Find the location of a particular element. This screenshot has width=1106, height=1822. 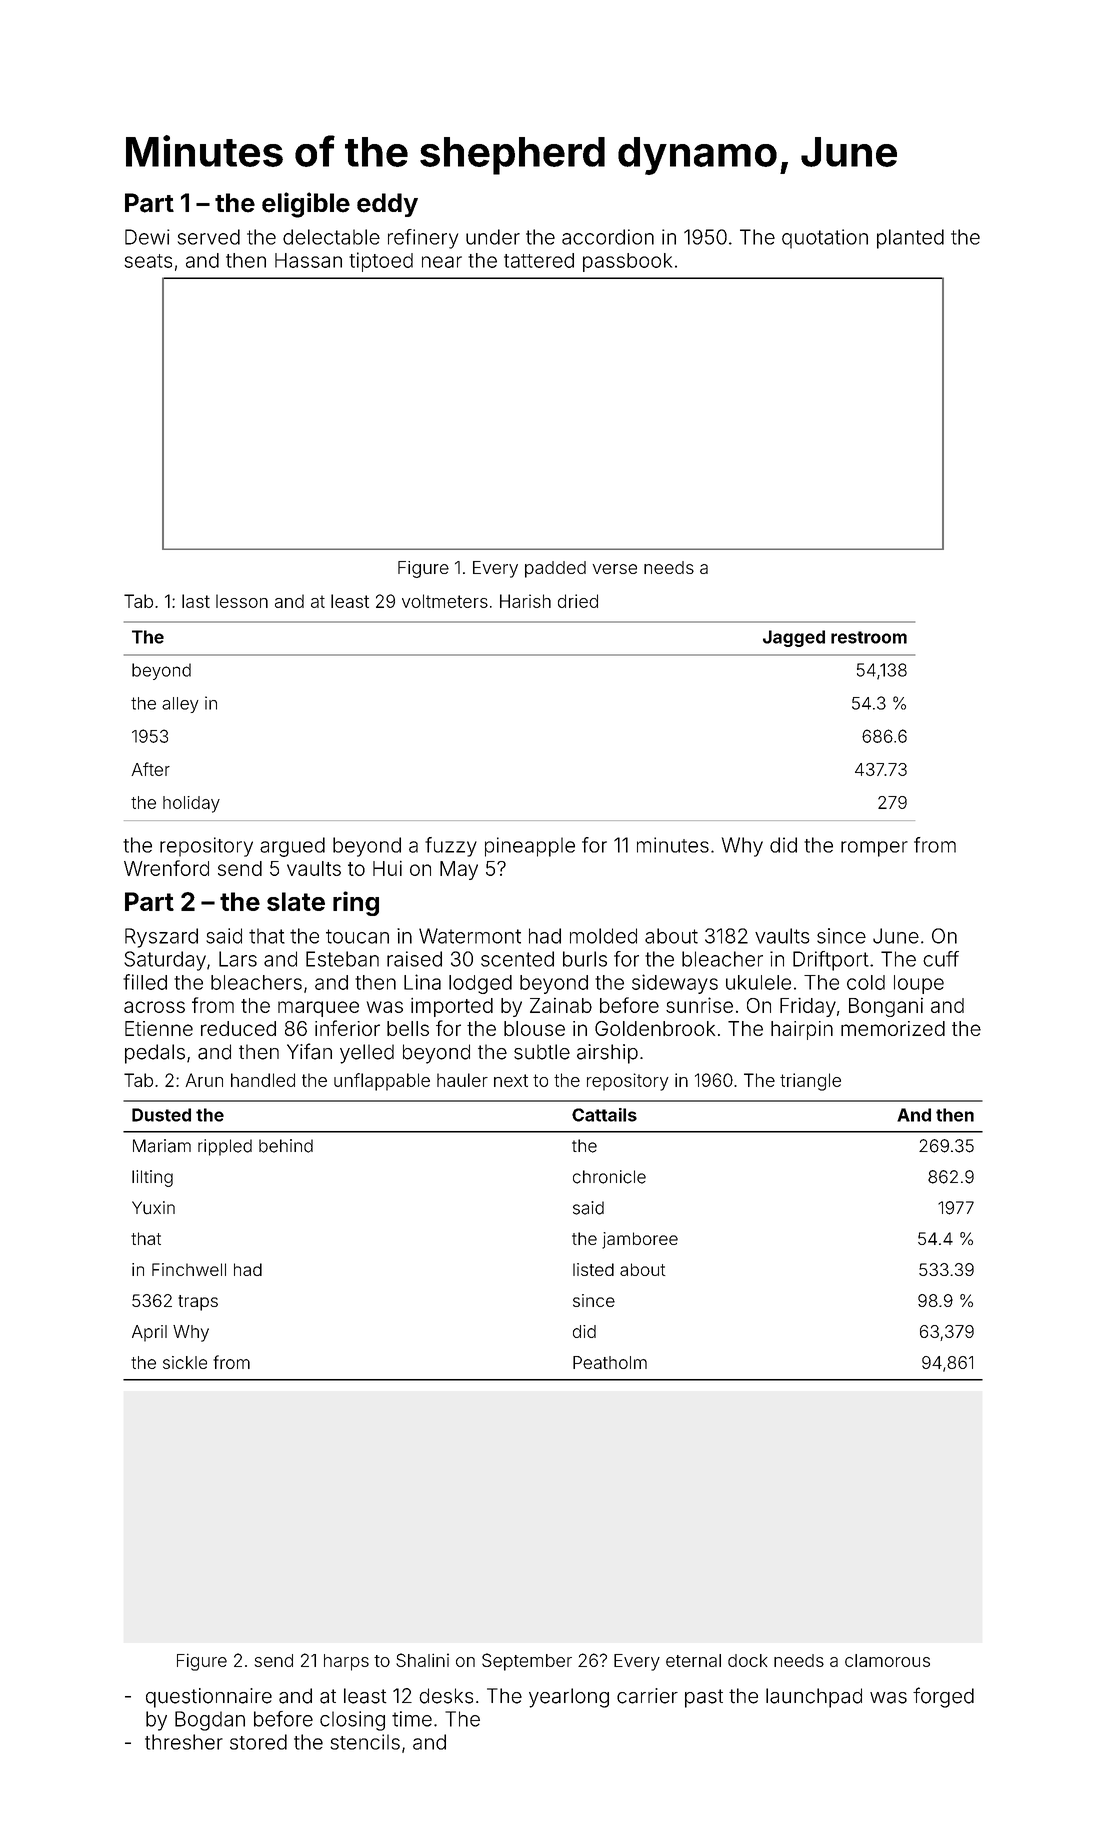

Jagged is located at coordinates (794, 638).
